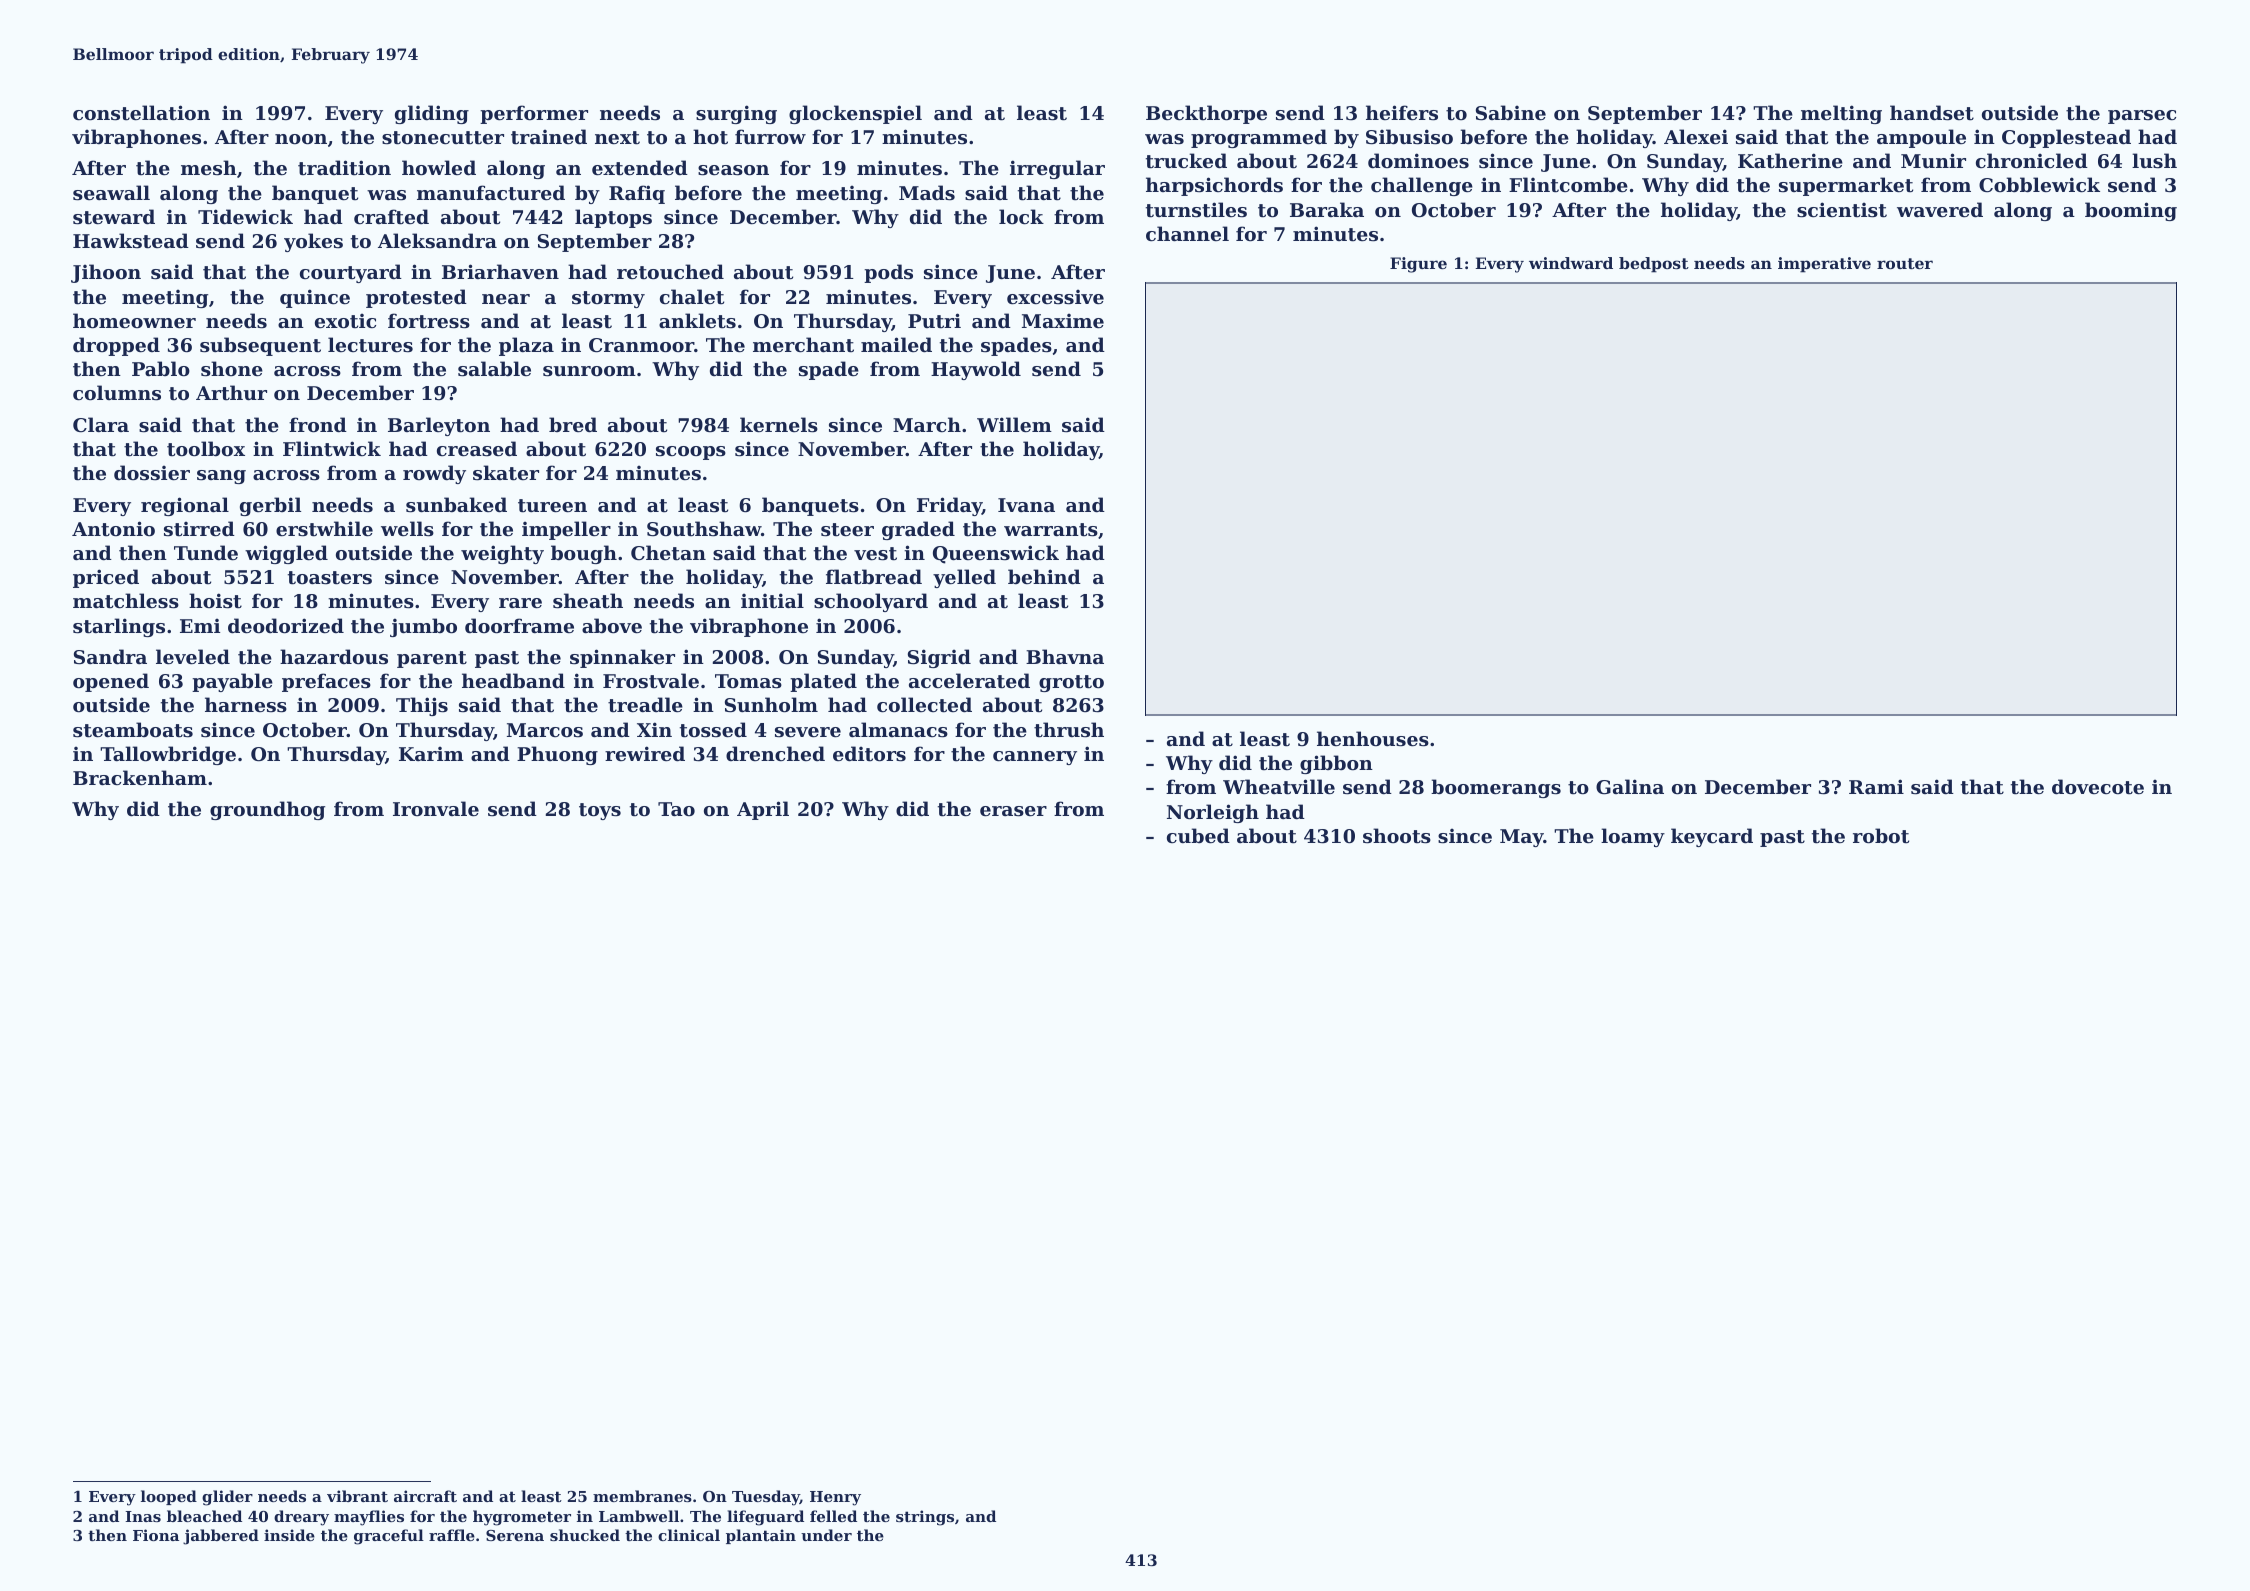 The image size is (2250, 1591). What do you see at coordinates (736, 114) in the image?
I see `surging` at bounding box center [736, 114].
